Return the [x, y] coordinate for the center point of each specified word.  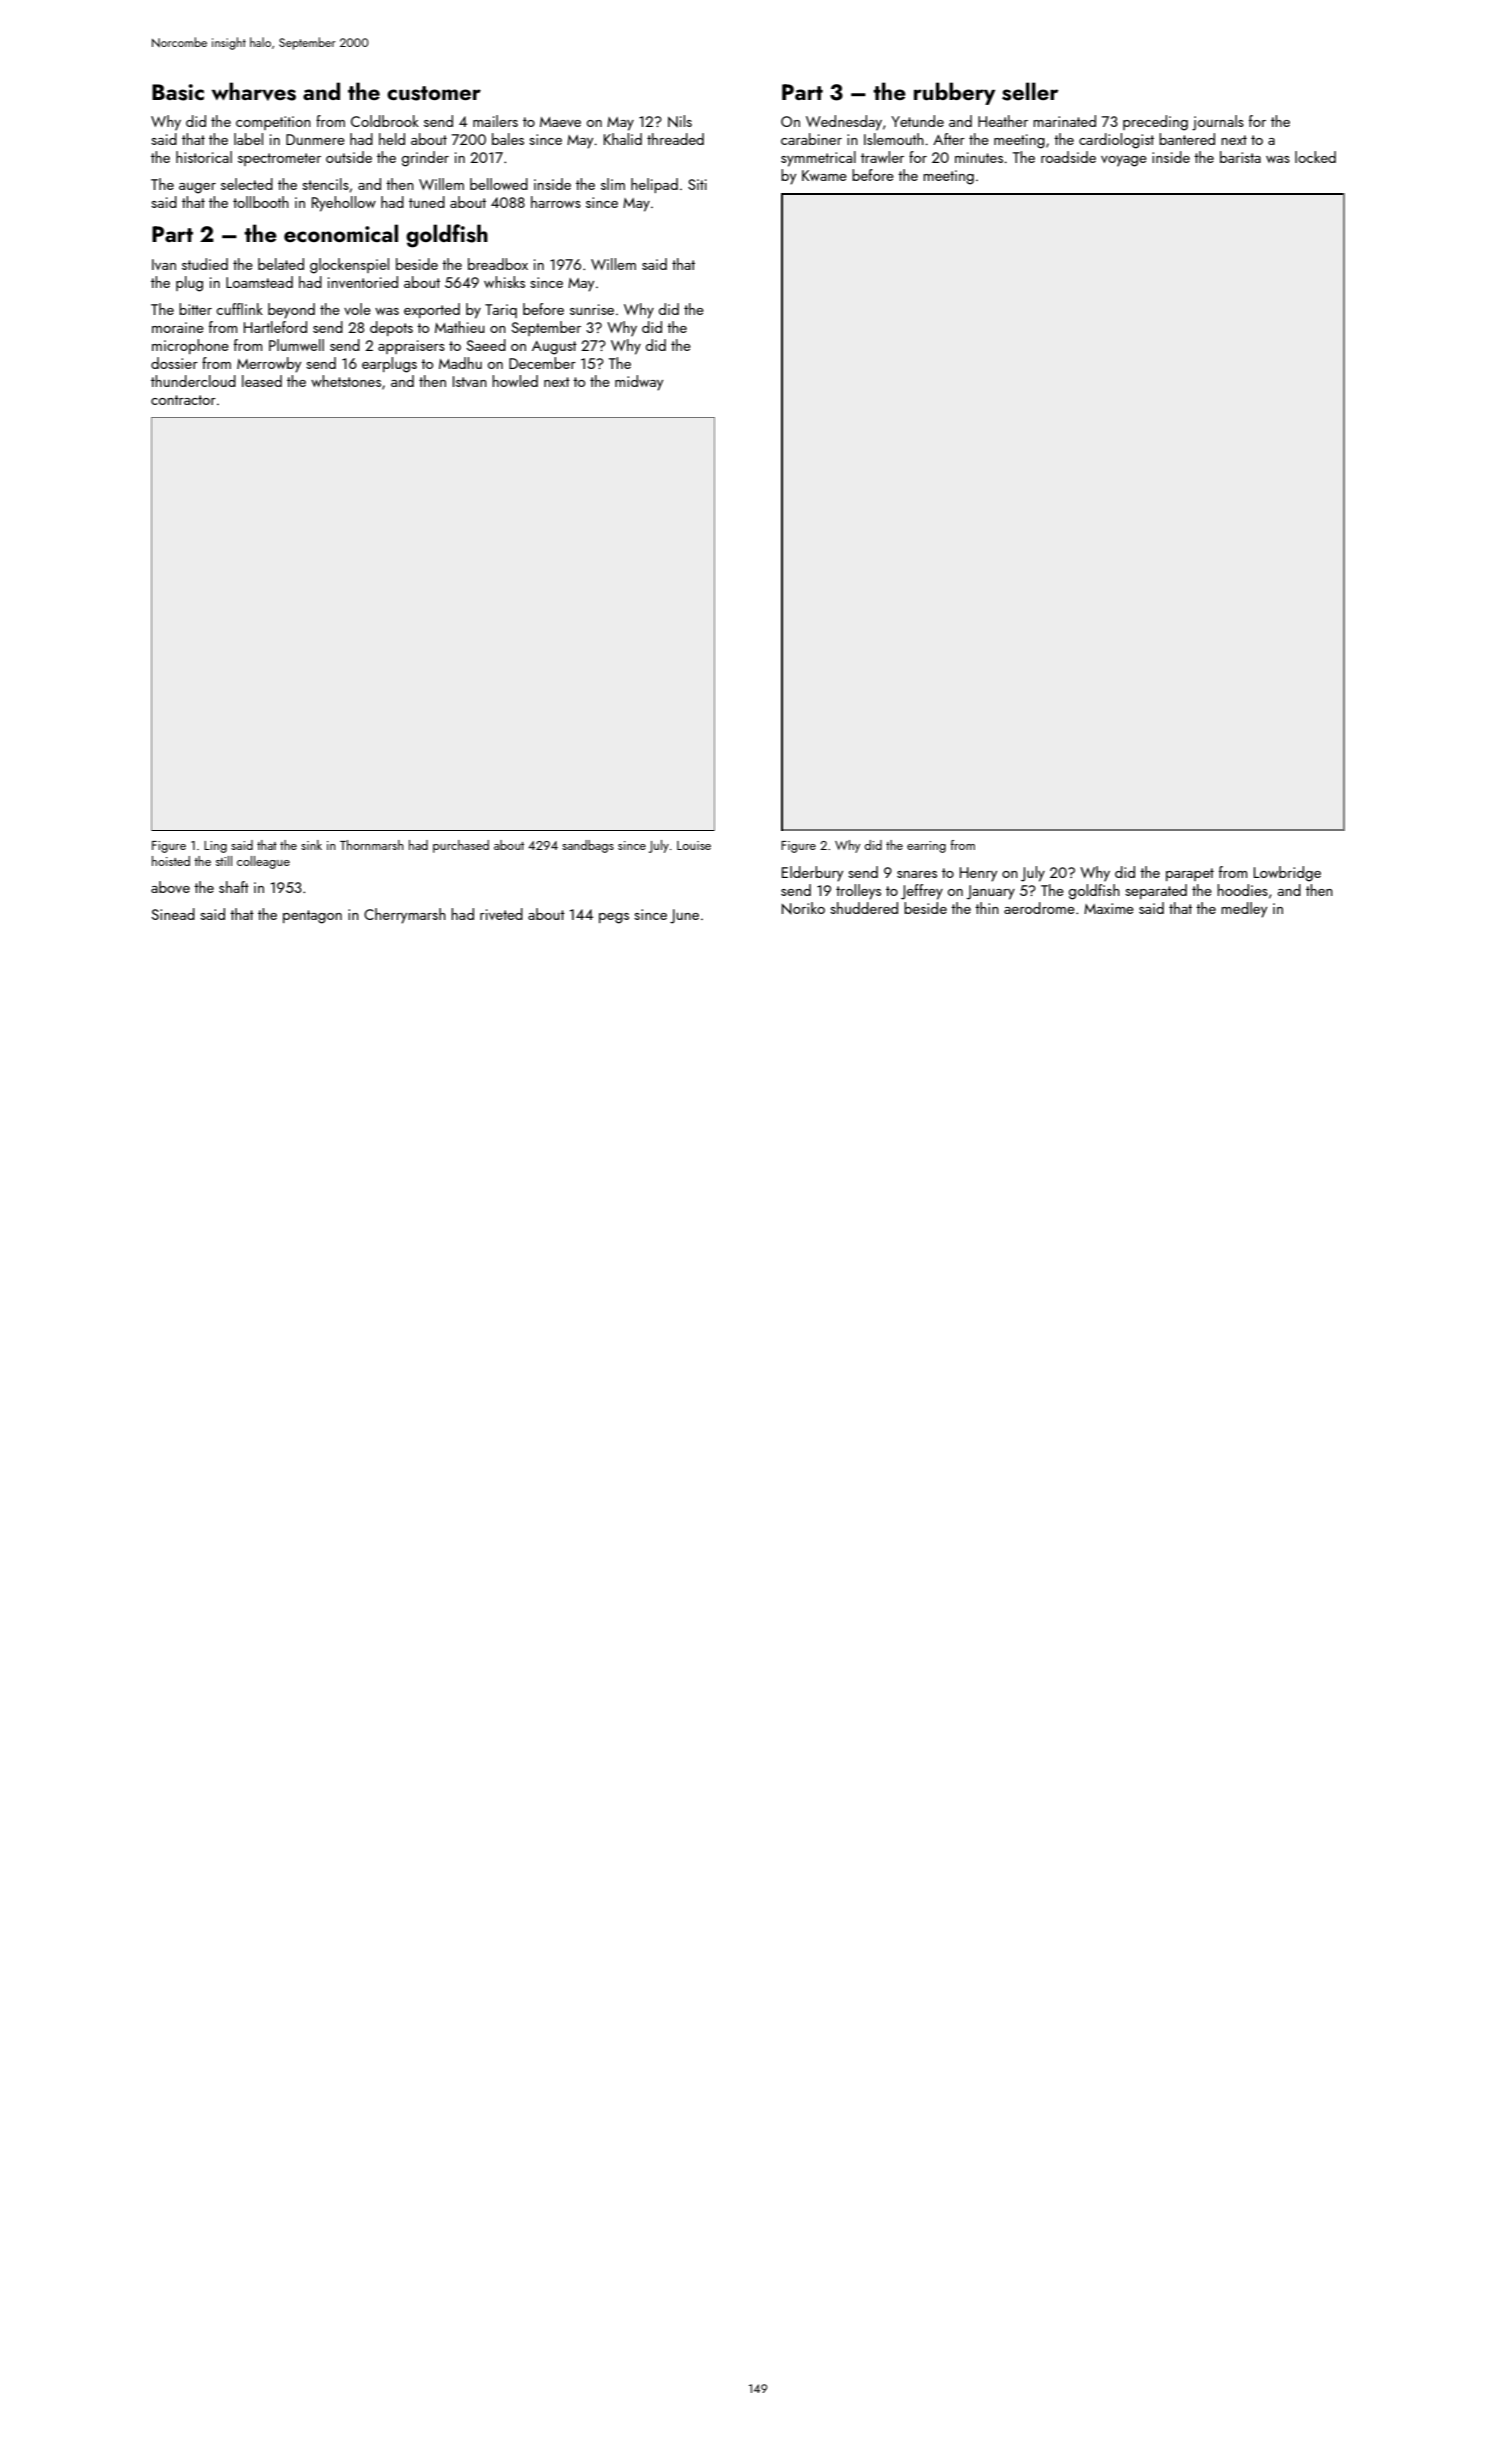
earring [926, 847]
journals [1218, 123]
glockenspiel [349, 266]
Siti [697, 184]
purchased [461, 846]
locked [1315, 157]
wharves [253, 91]
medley [1244, 910]
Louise [694, 845]
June [684, 916]
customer [434, 93]
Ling [215, 847]
